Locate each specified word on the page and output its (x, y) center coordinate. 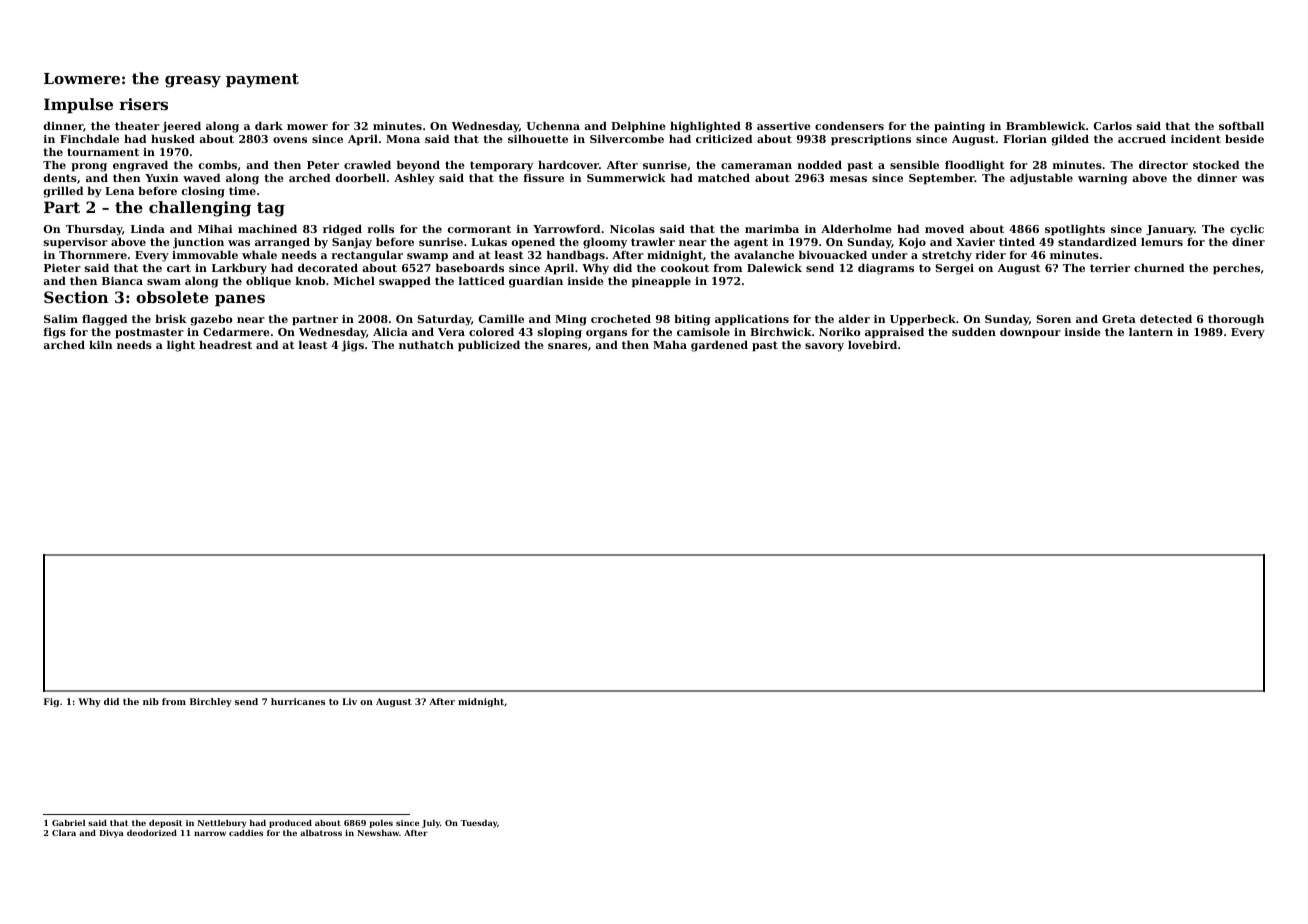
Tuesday (479, 824)
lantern (1151, 331)
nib (151, 701)
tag (271, 209)
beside (1244, 138)
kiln (101, 344)
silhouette (538, 138)
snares (567, 346)
